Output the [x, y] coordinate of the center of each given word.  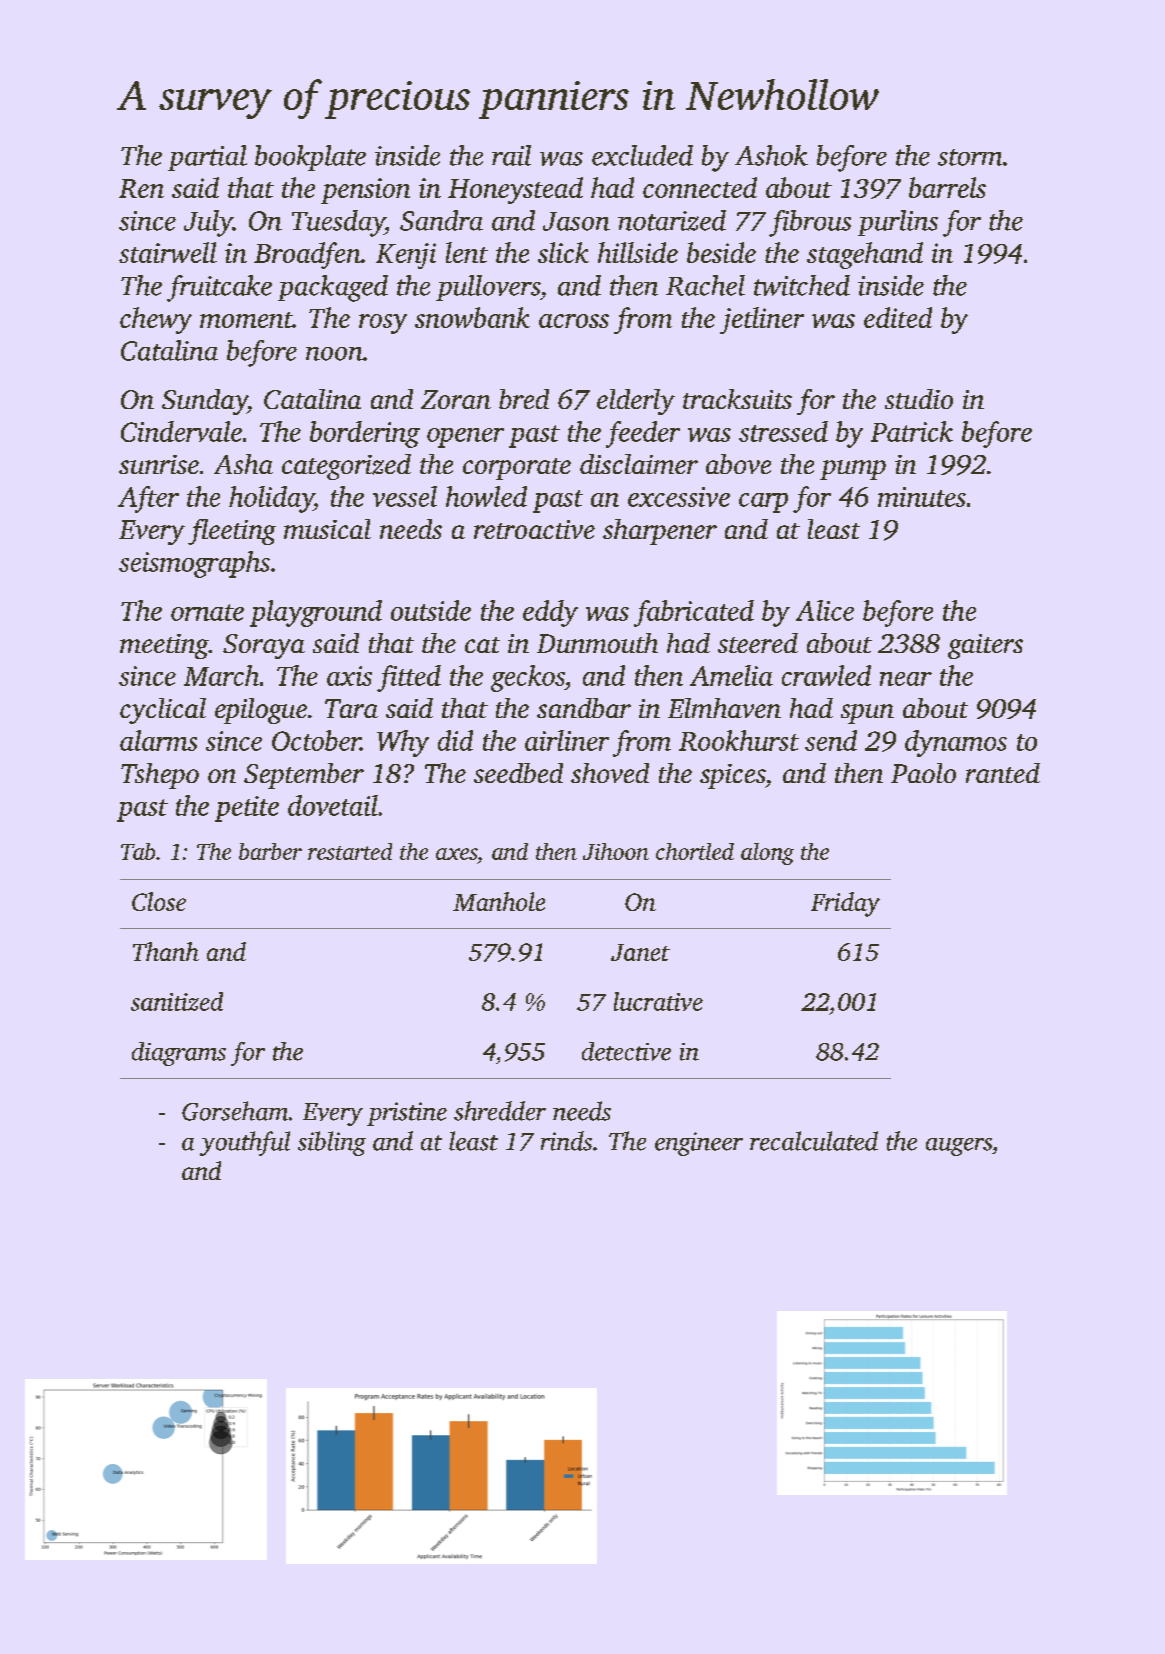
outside [431, 610]
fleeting [232, 532]
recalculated [814, 1141]
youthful [245, 1143]
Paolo [923, 773]
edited [898, 317]
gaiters [985, 646]
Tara [351, 708]
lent [467, 252]
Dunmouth [597, 643]
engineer [699, 1144]
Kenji [406, 256]
